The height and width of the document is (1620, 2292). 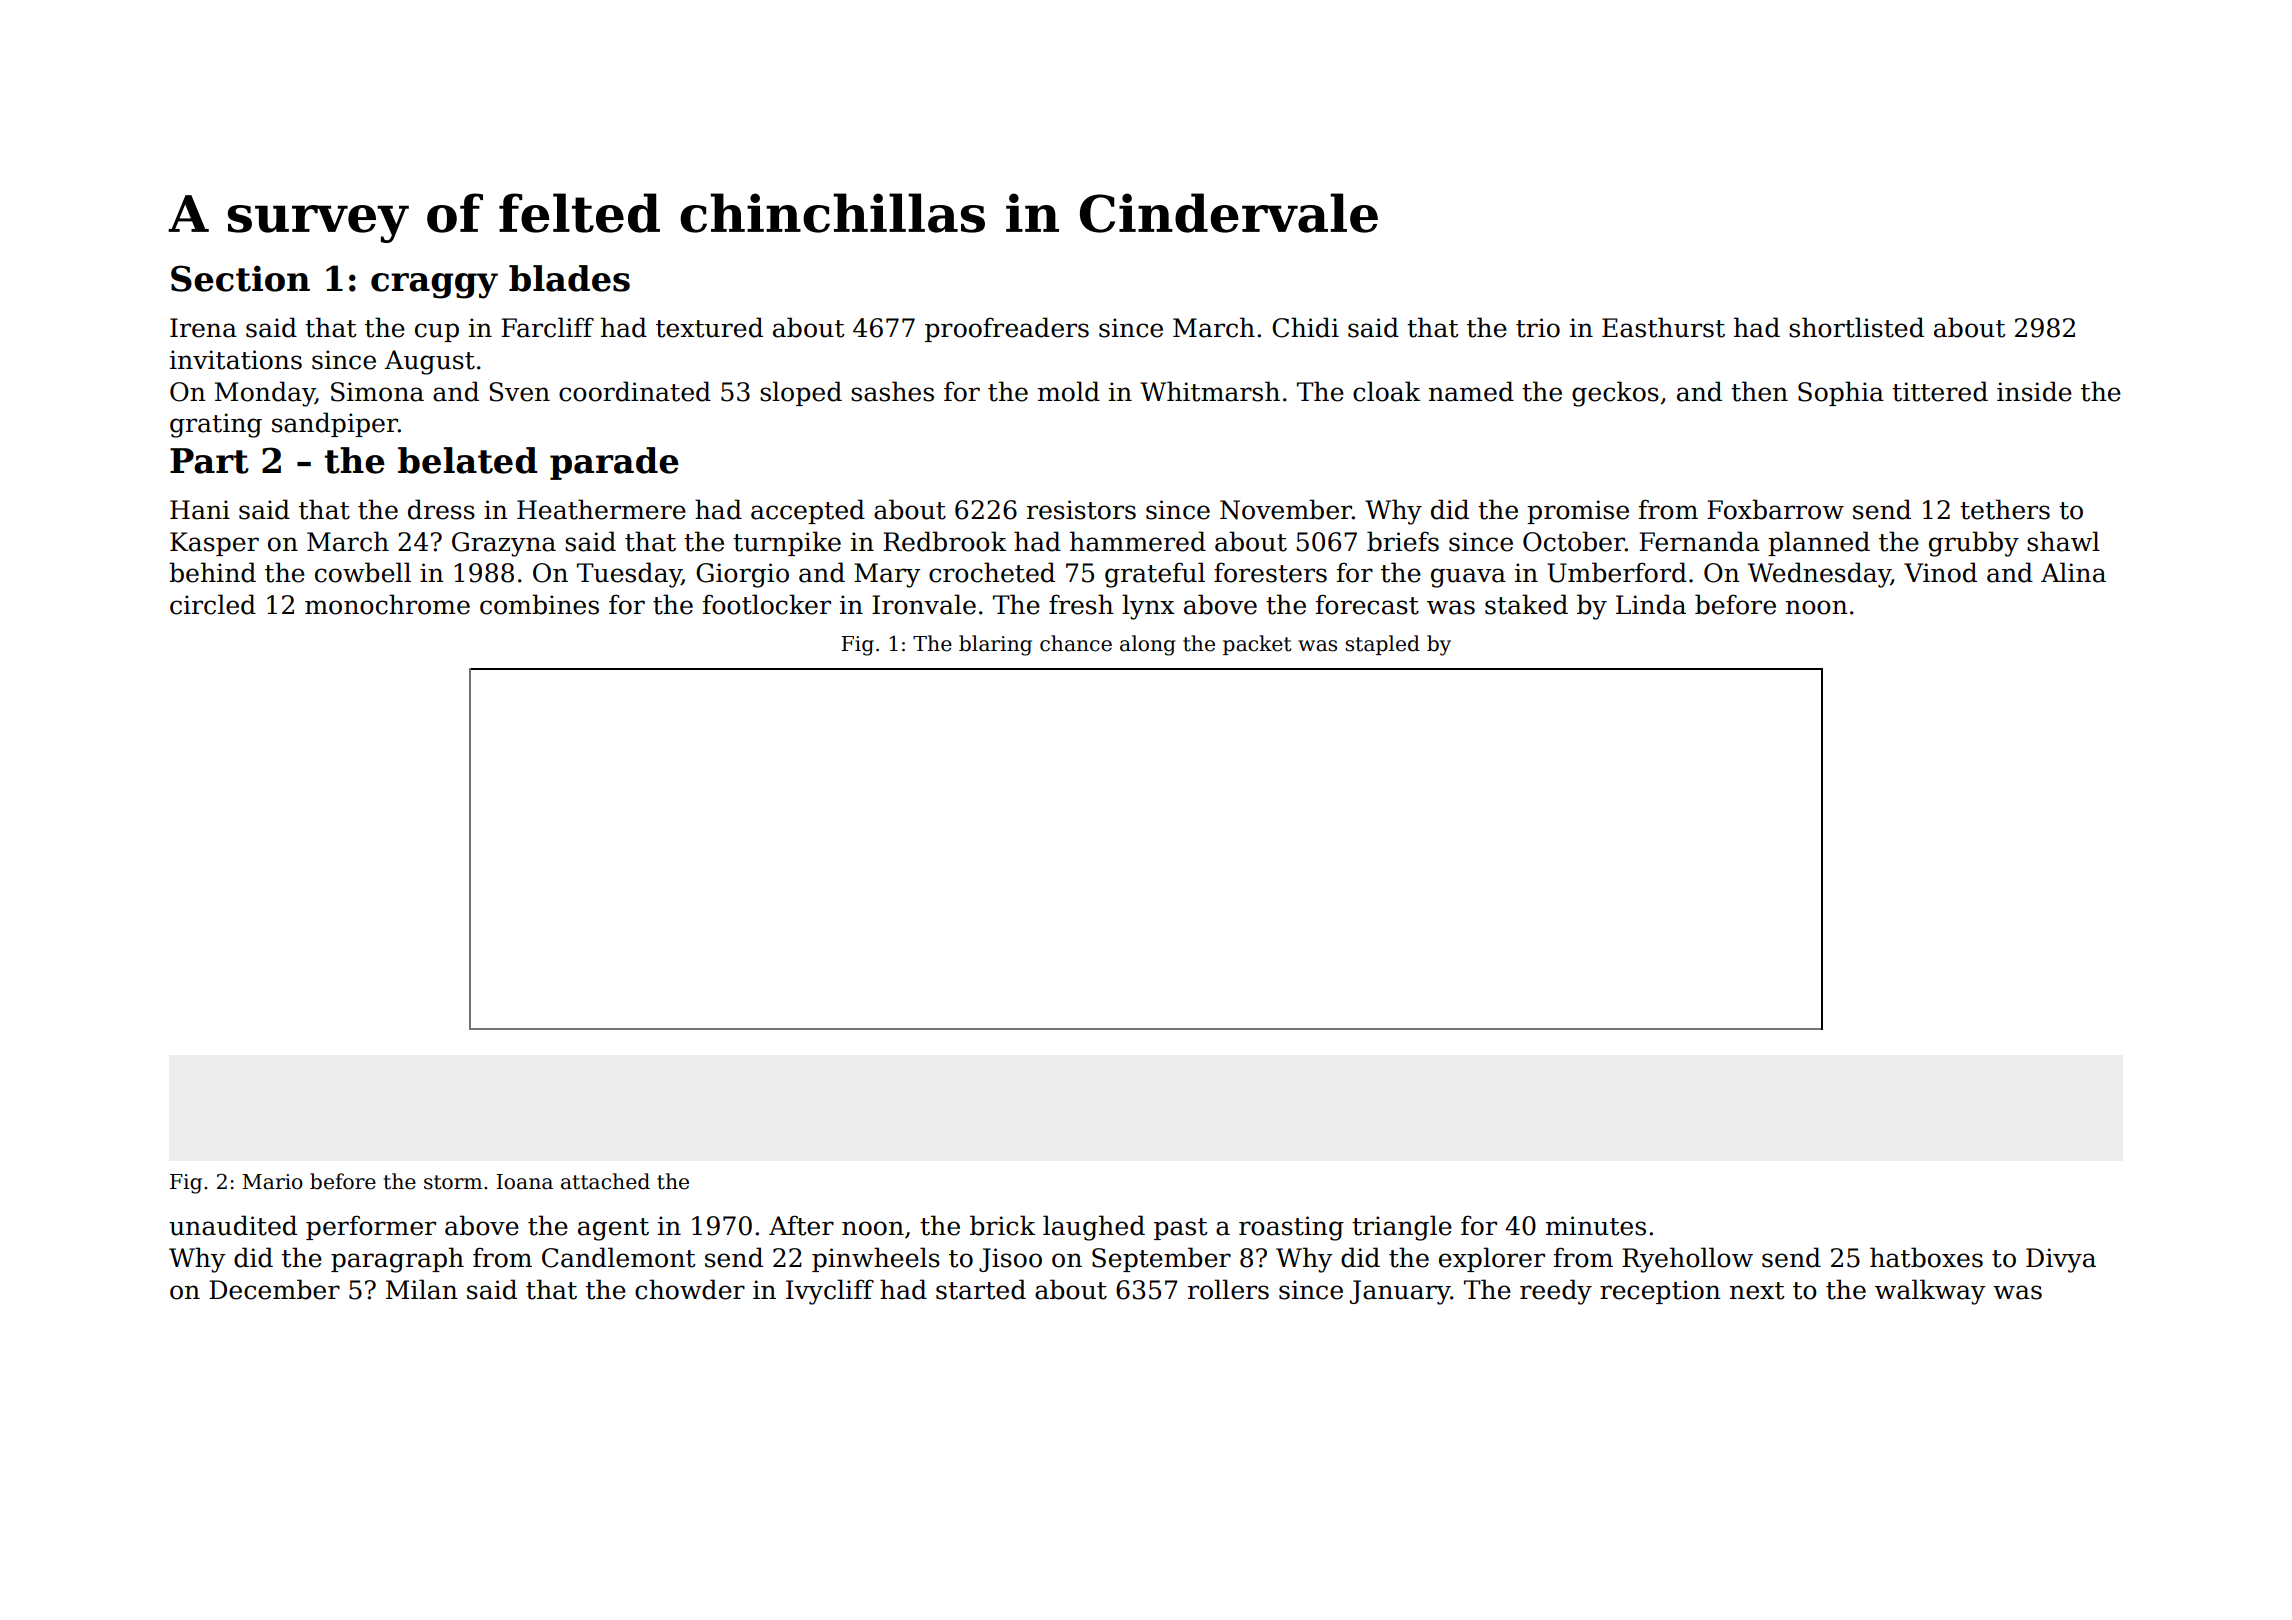 What do you see at coordinates (1400, 1292) in the document?
I see `January` at bounding box center [1400, 1292].
